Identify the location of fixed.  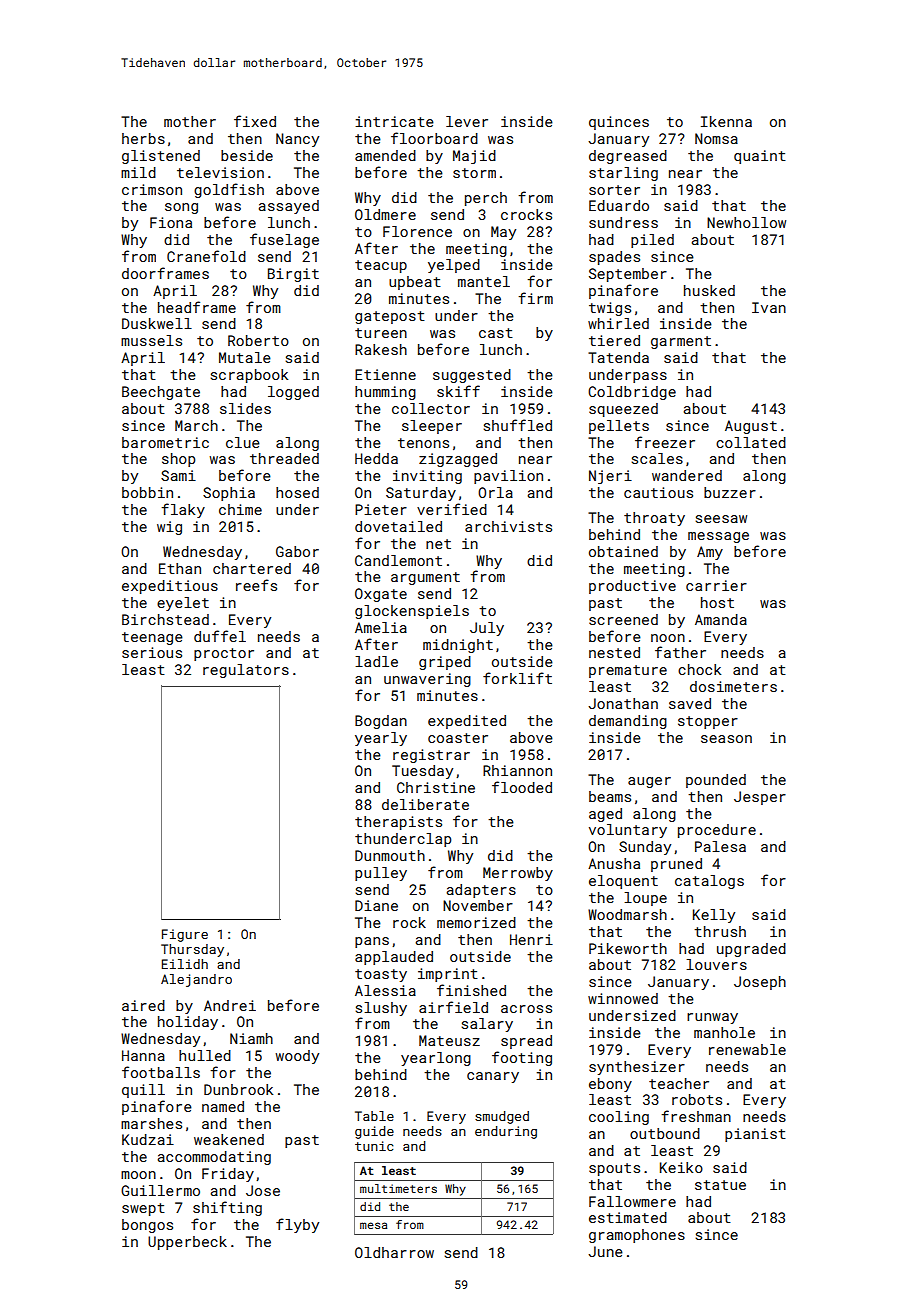
(255, 121).
